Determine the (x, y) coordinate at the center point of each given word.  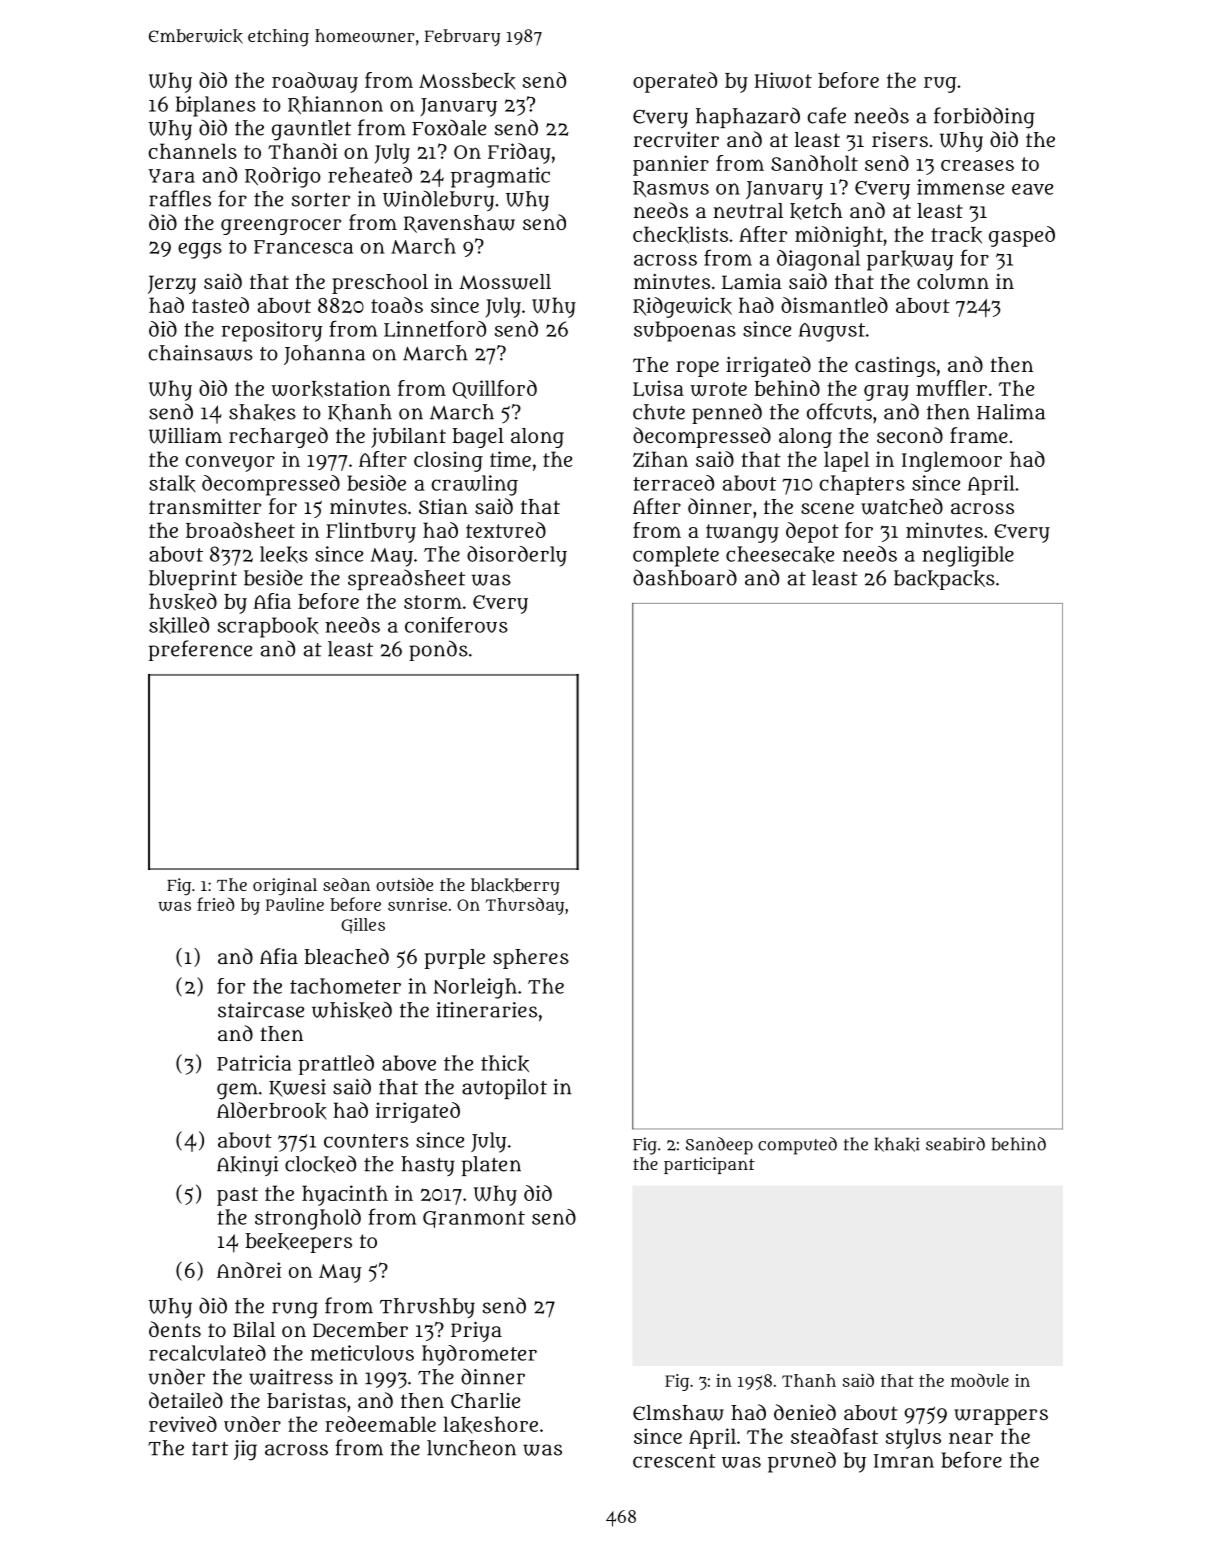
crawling (475, 485)
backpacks (944, 580)
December (360, 1329)
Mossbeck (467, 81)
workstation (331, 389)
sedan (346, 884)
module (980, 1380)
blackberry (515, 886)
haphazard (748, 117)
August (832, 332)
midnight (839, 236)
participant (709, 1165)
